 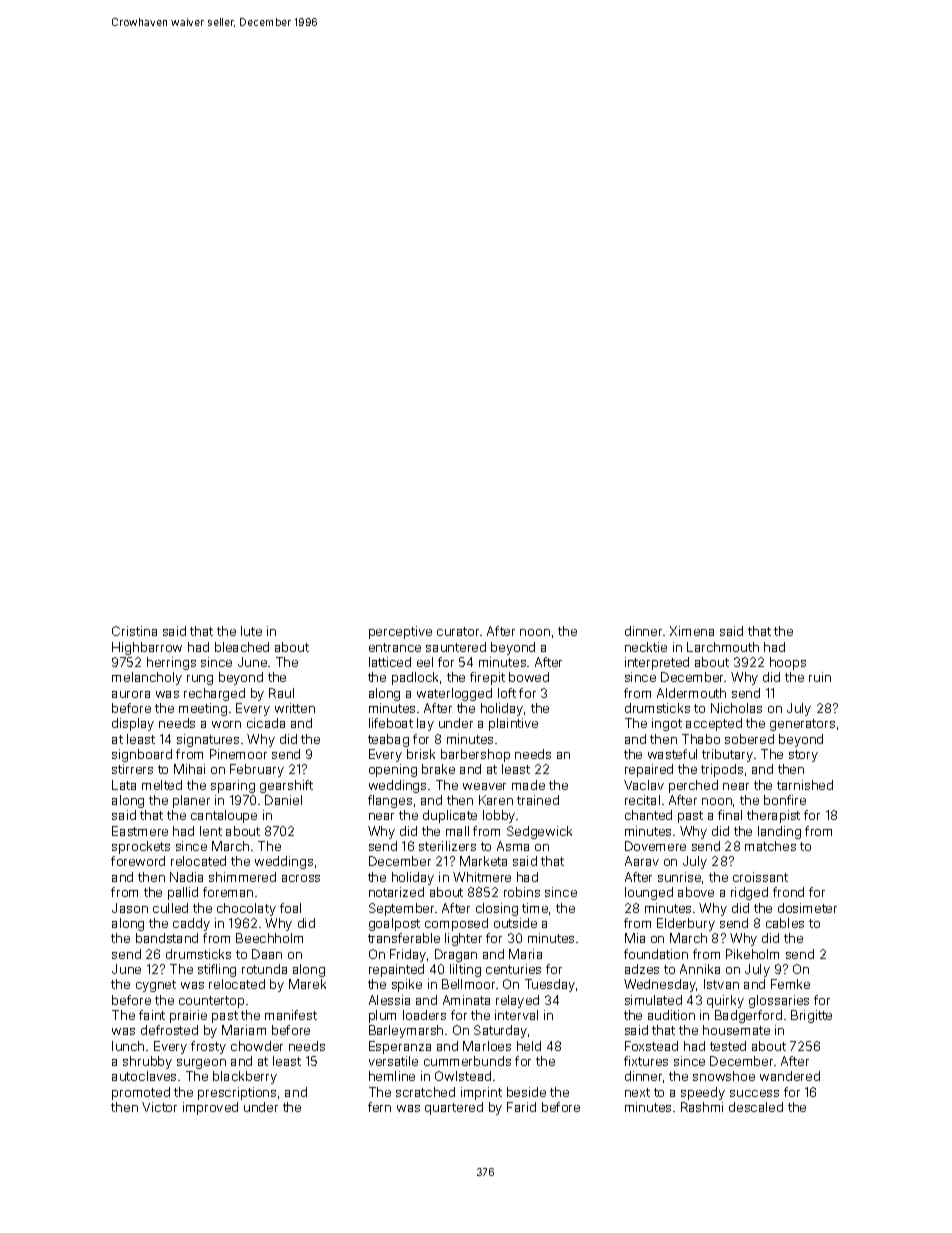 What do you see at coordinates (463, 939) in the screenshot?
I see `lighter` at bounding box center [463, 939].
